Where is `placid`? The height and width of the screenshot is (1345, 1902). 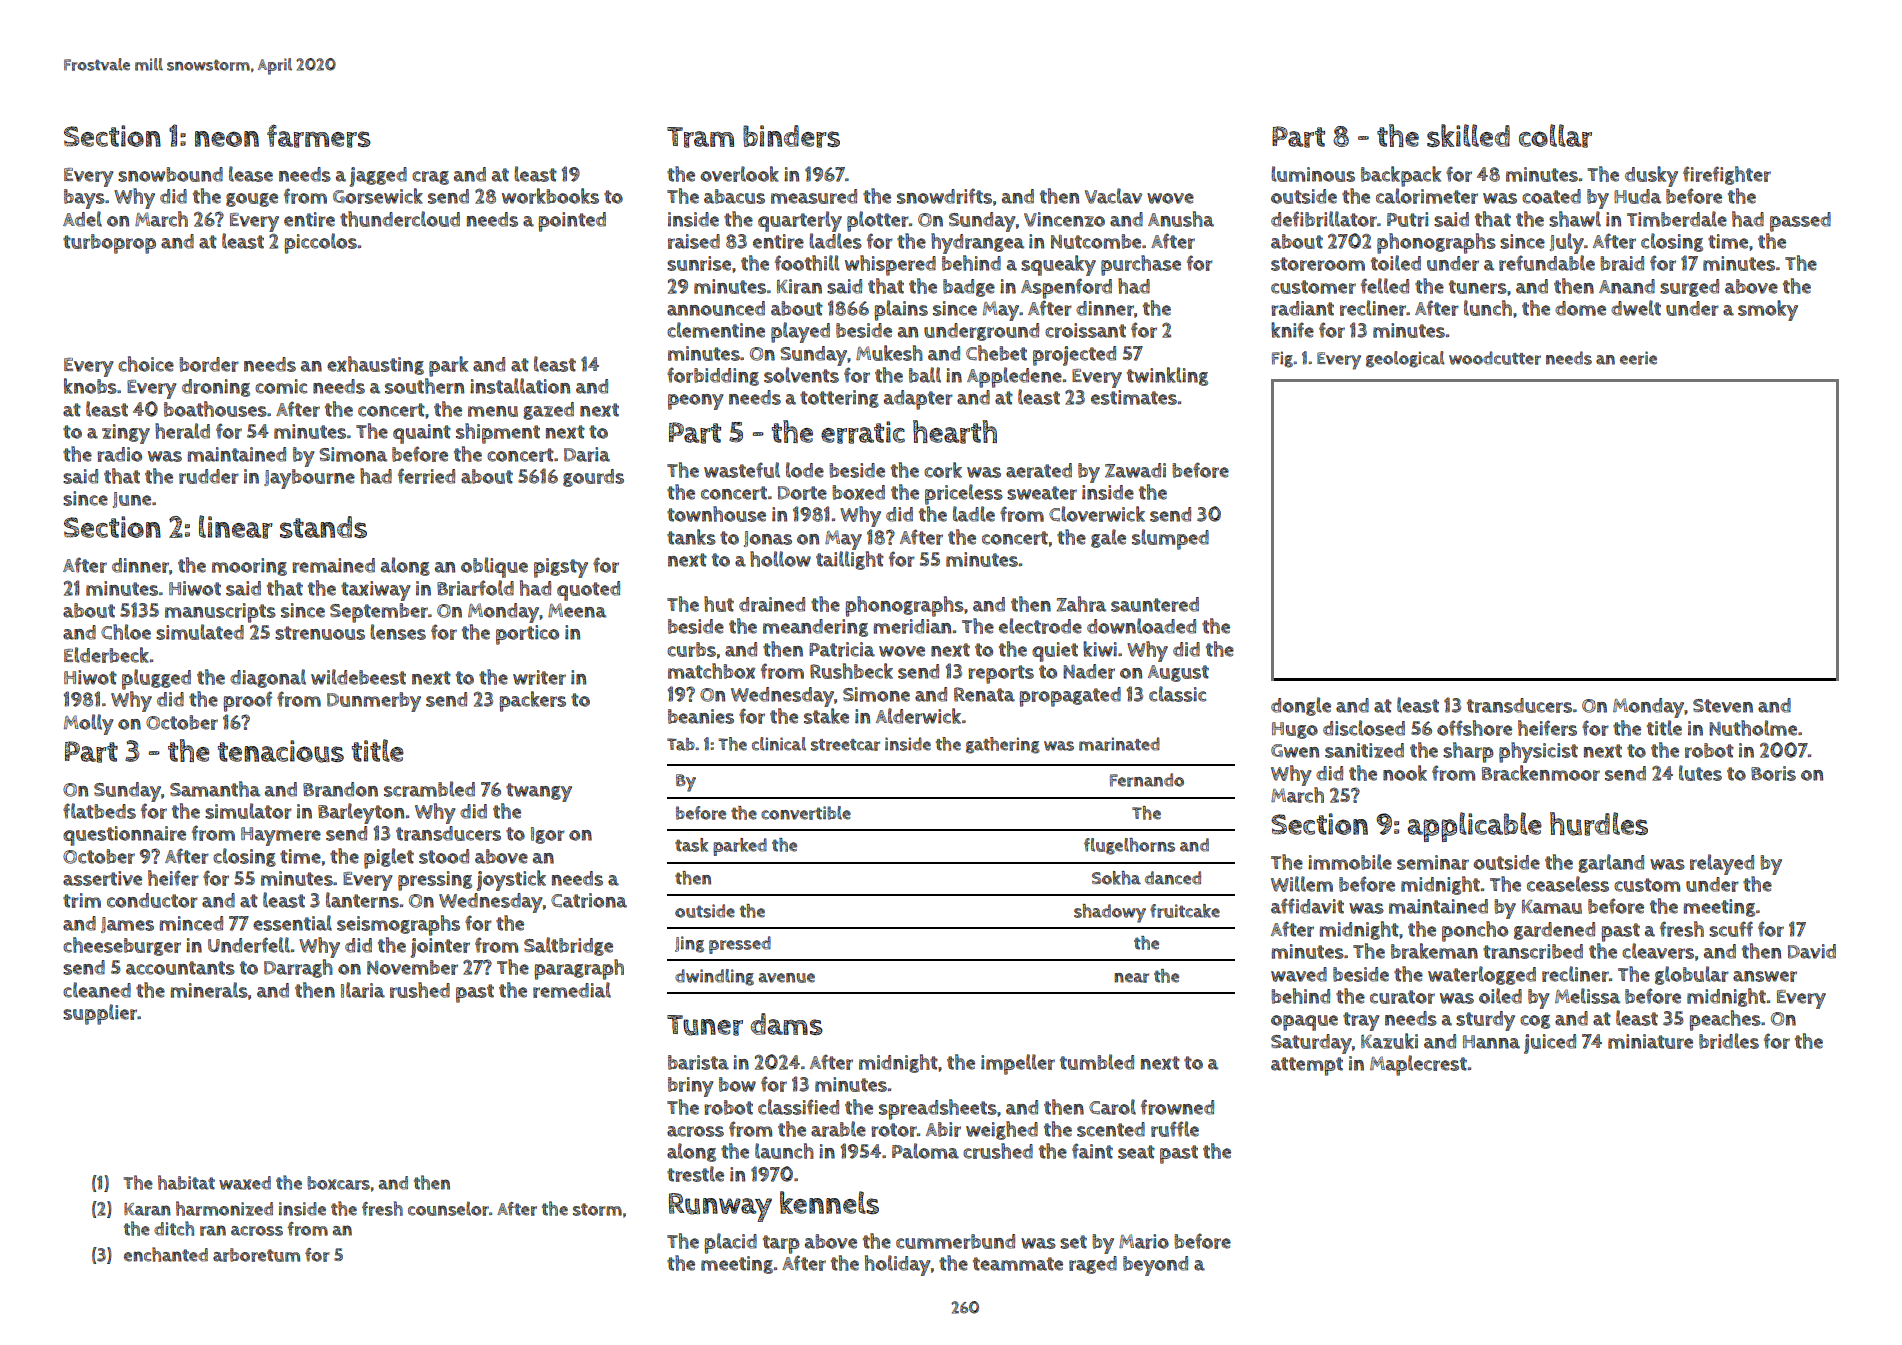 placid is located at coordinates (730, 1243).
